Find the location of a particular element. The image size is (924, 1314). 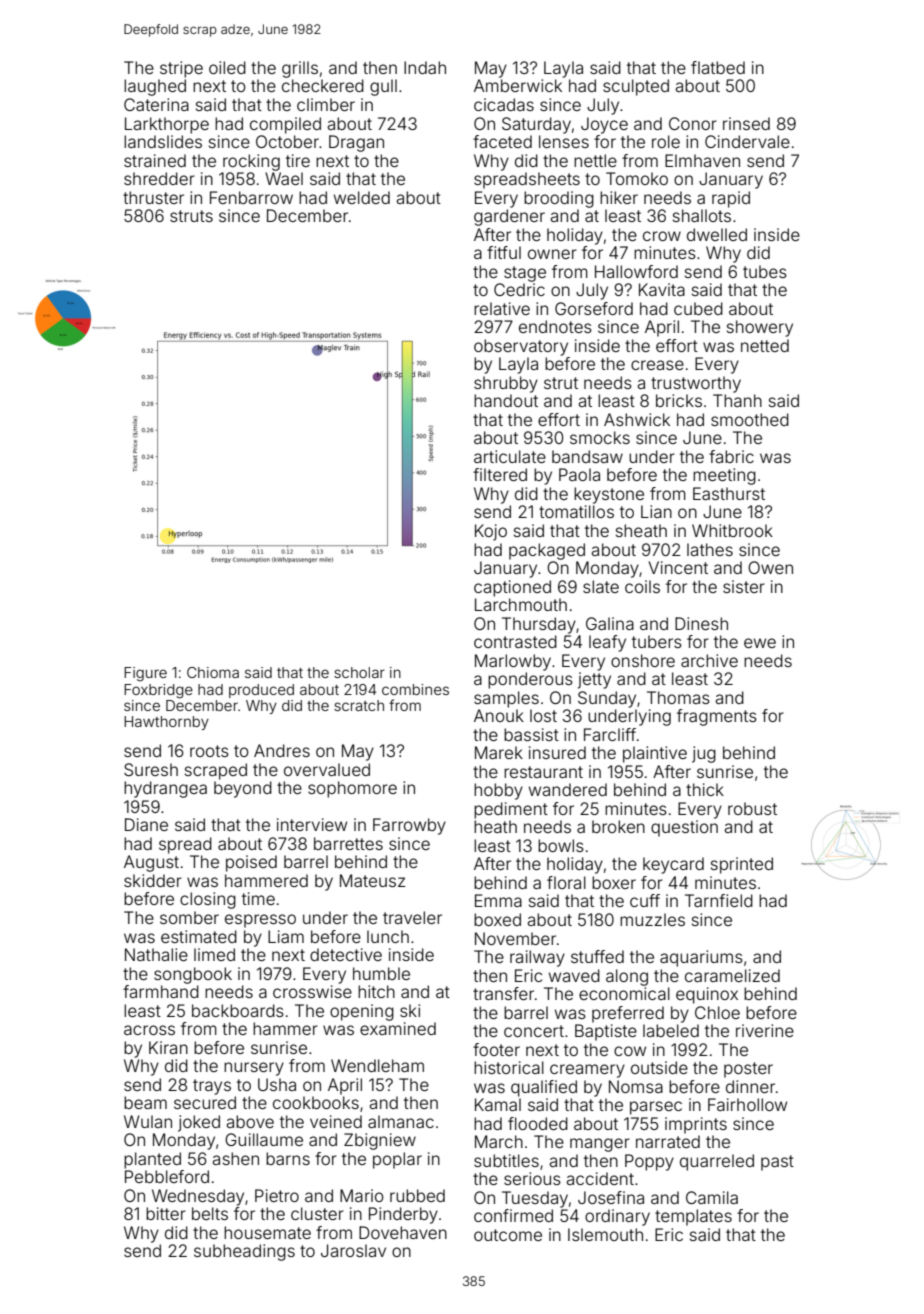

scratch is located at coordinates (359, 705).
